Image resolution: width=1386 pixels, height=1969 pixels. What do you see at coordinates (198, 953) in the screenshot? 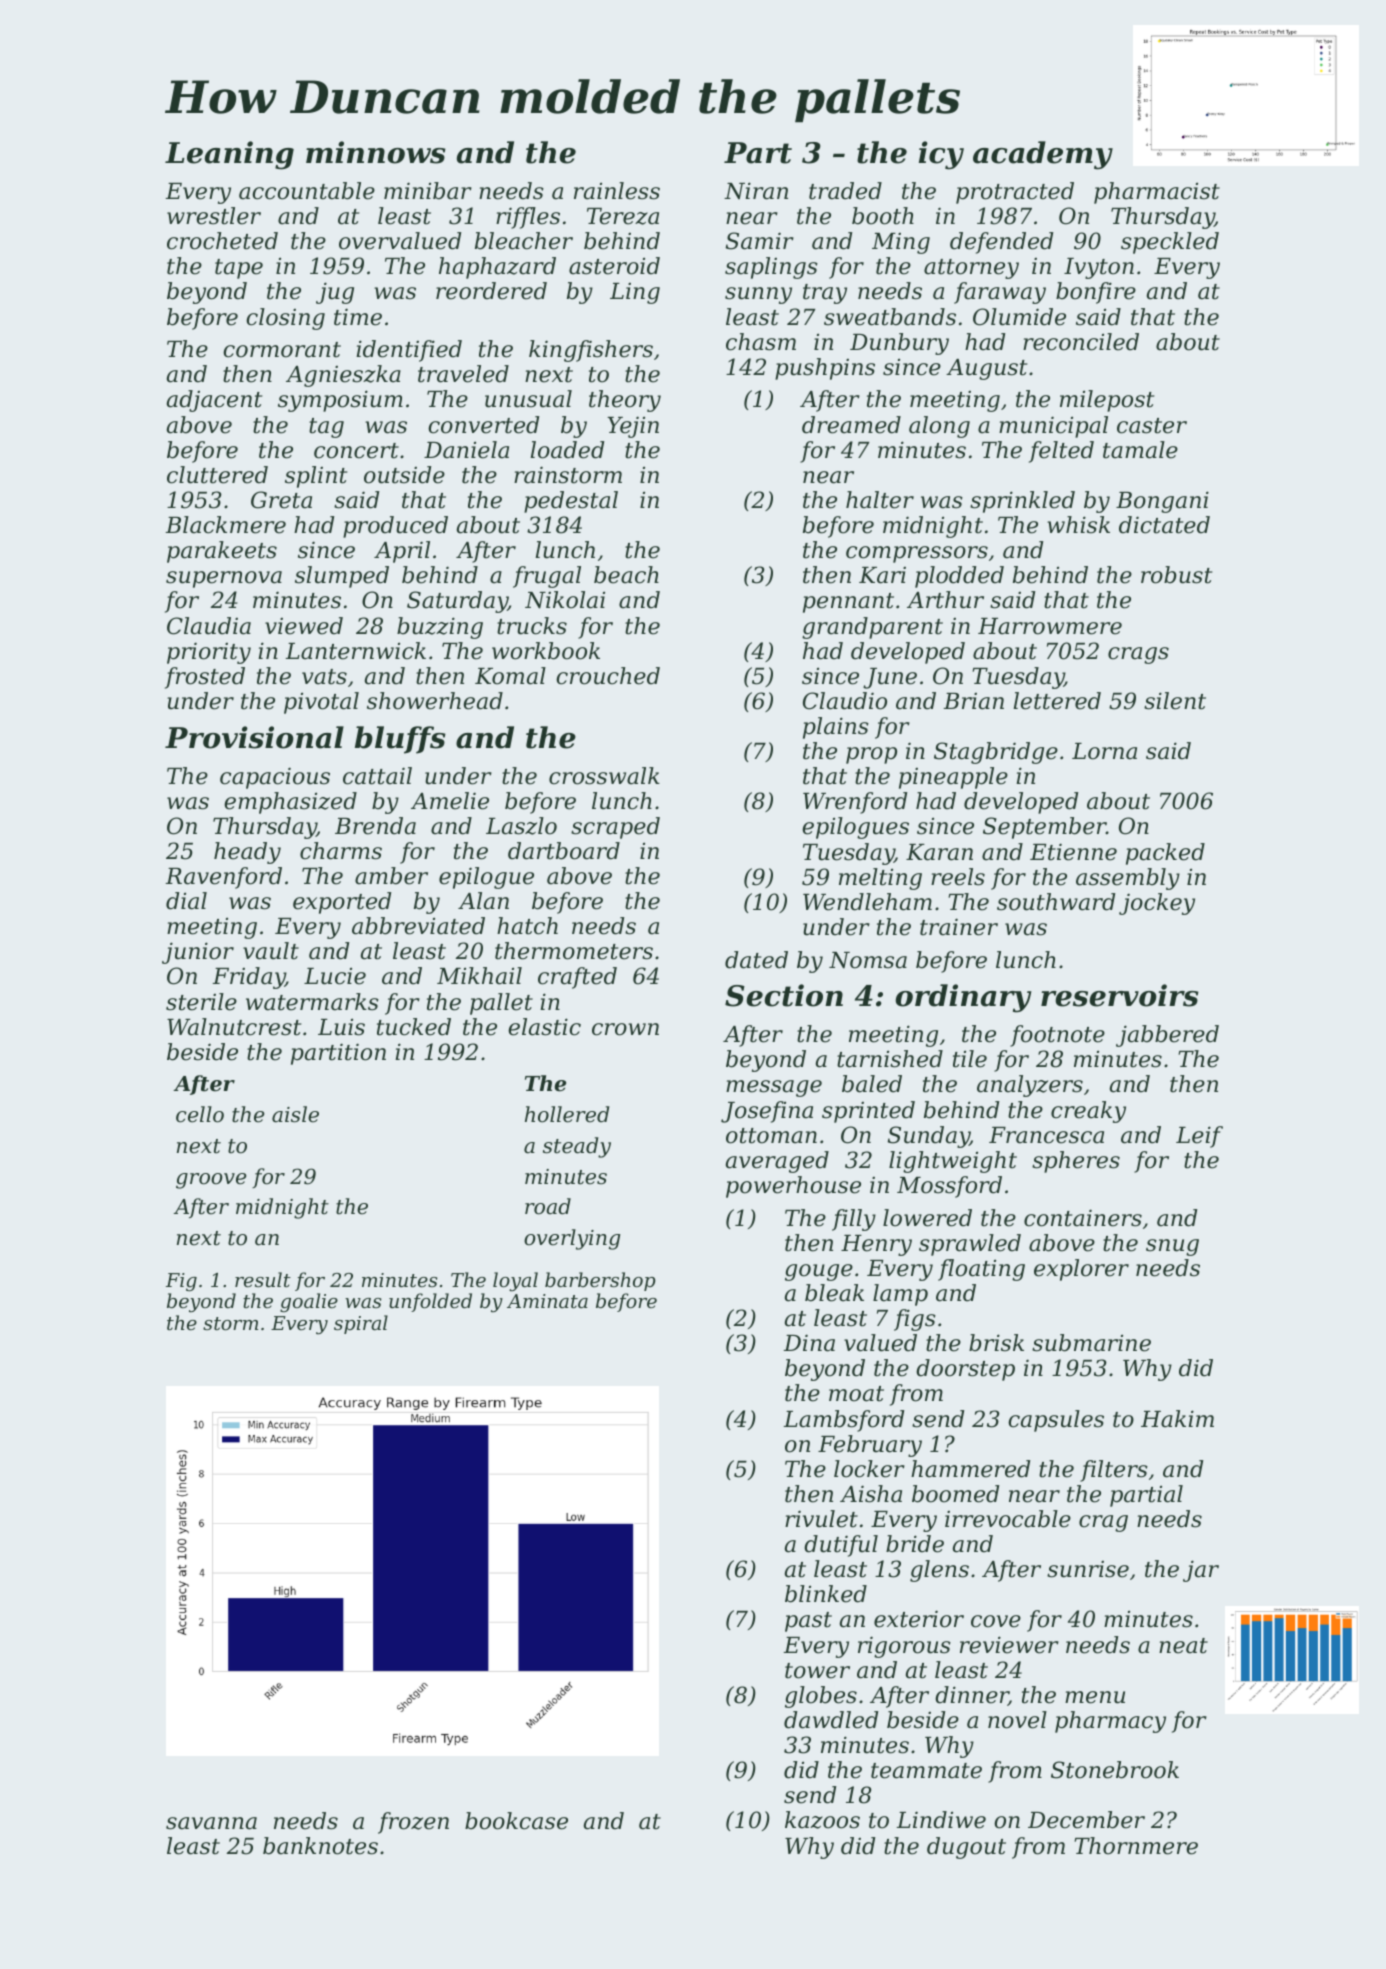
I see `junior` at bounding box center [198, 953].
